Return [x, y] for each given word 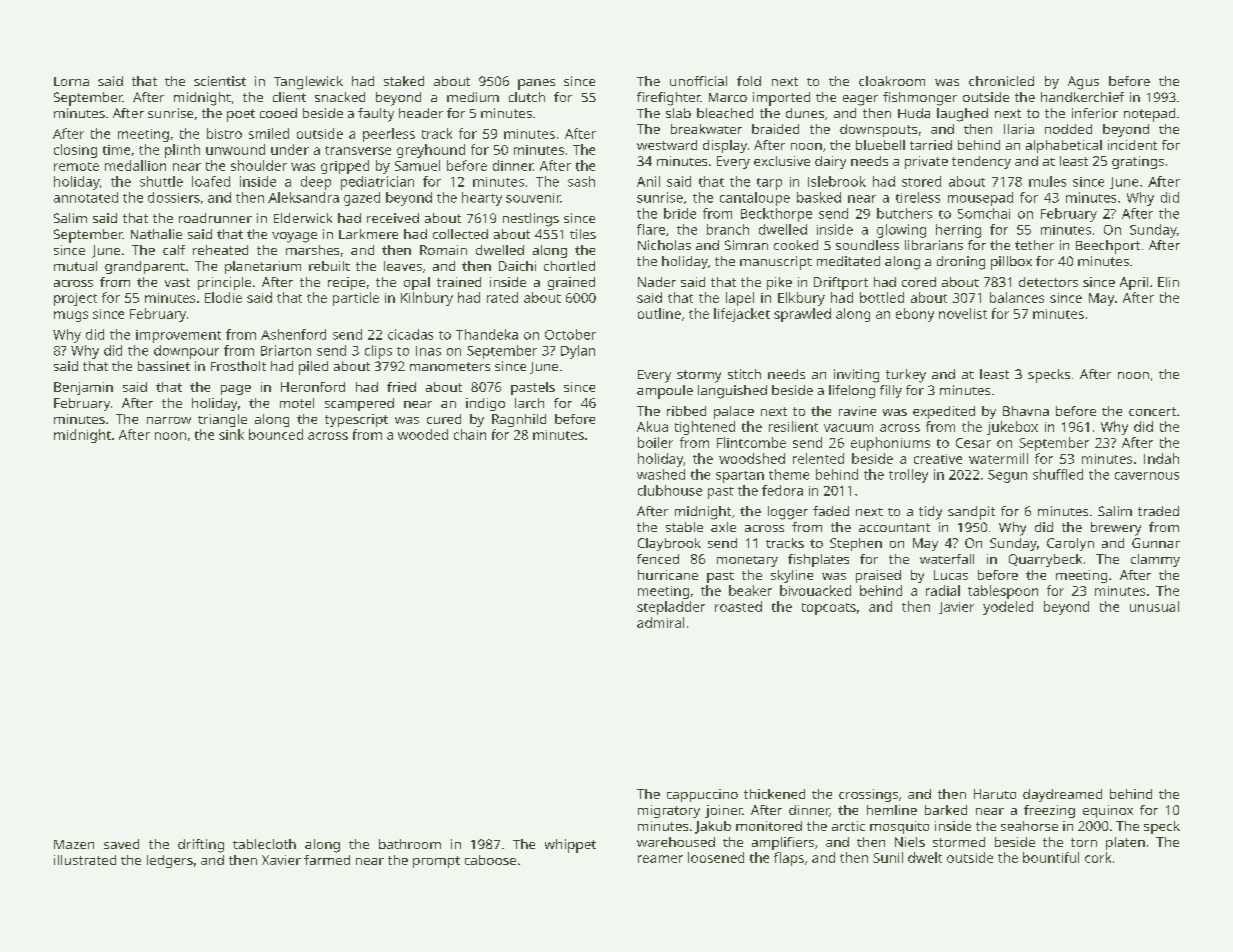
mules [1047, 181]
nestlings [531, 220]
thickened [774, 794]
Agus [1083, 83]
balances [1017, 297]
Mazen [74, 844]
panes [536, 84]
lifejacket [742, 315]
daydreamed [1062, 795]
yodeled [1008, 608]
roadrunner [215, 218]
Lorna [71, 81]
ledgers [170, 861]
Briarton [286, 350]
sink [231, 434]
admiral [660, 622]
